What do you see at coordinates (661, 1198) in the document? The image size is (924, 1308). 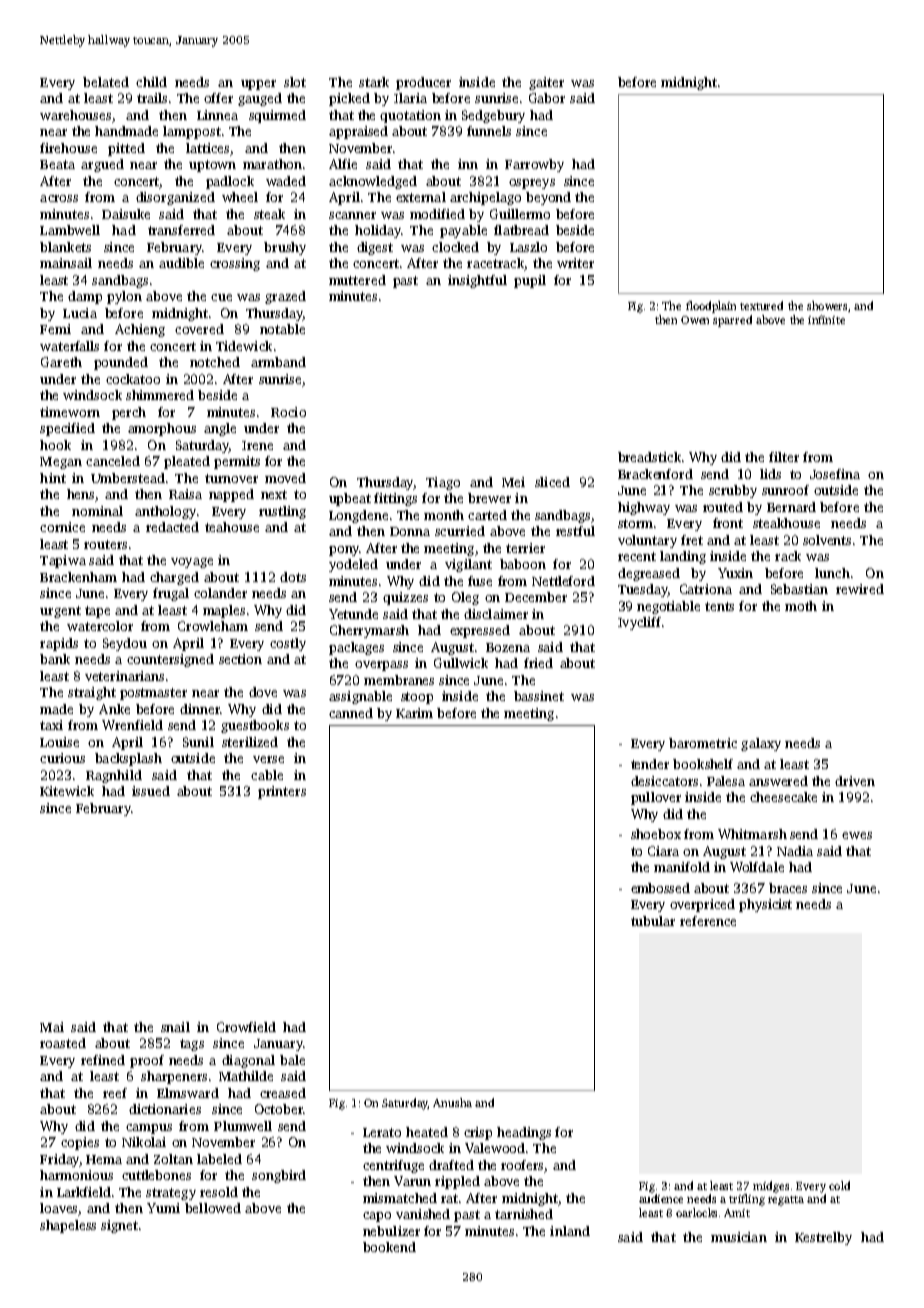 I see `audience` at bounding box center [661, 1198].
